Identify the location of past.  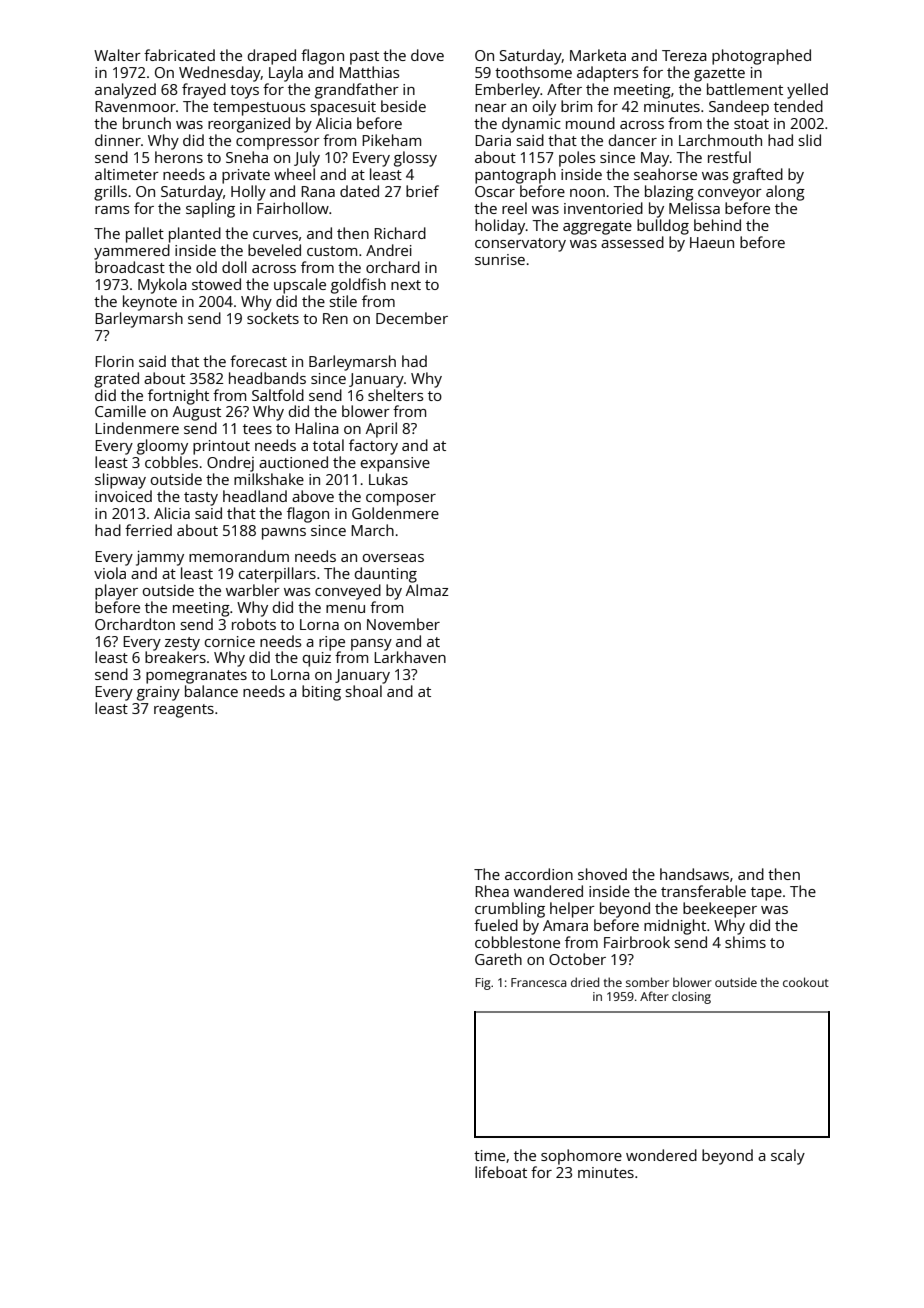
(364, 58).
